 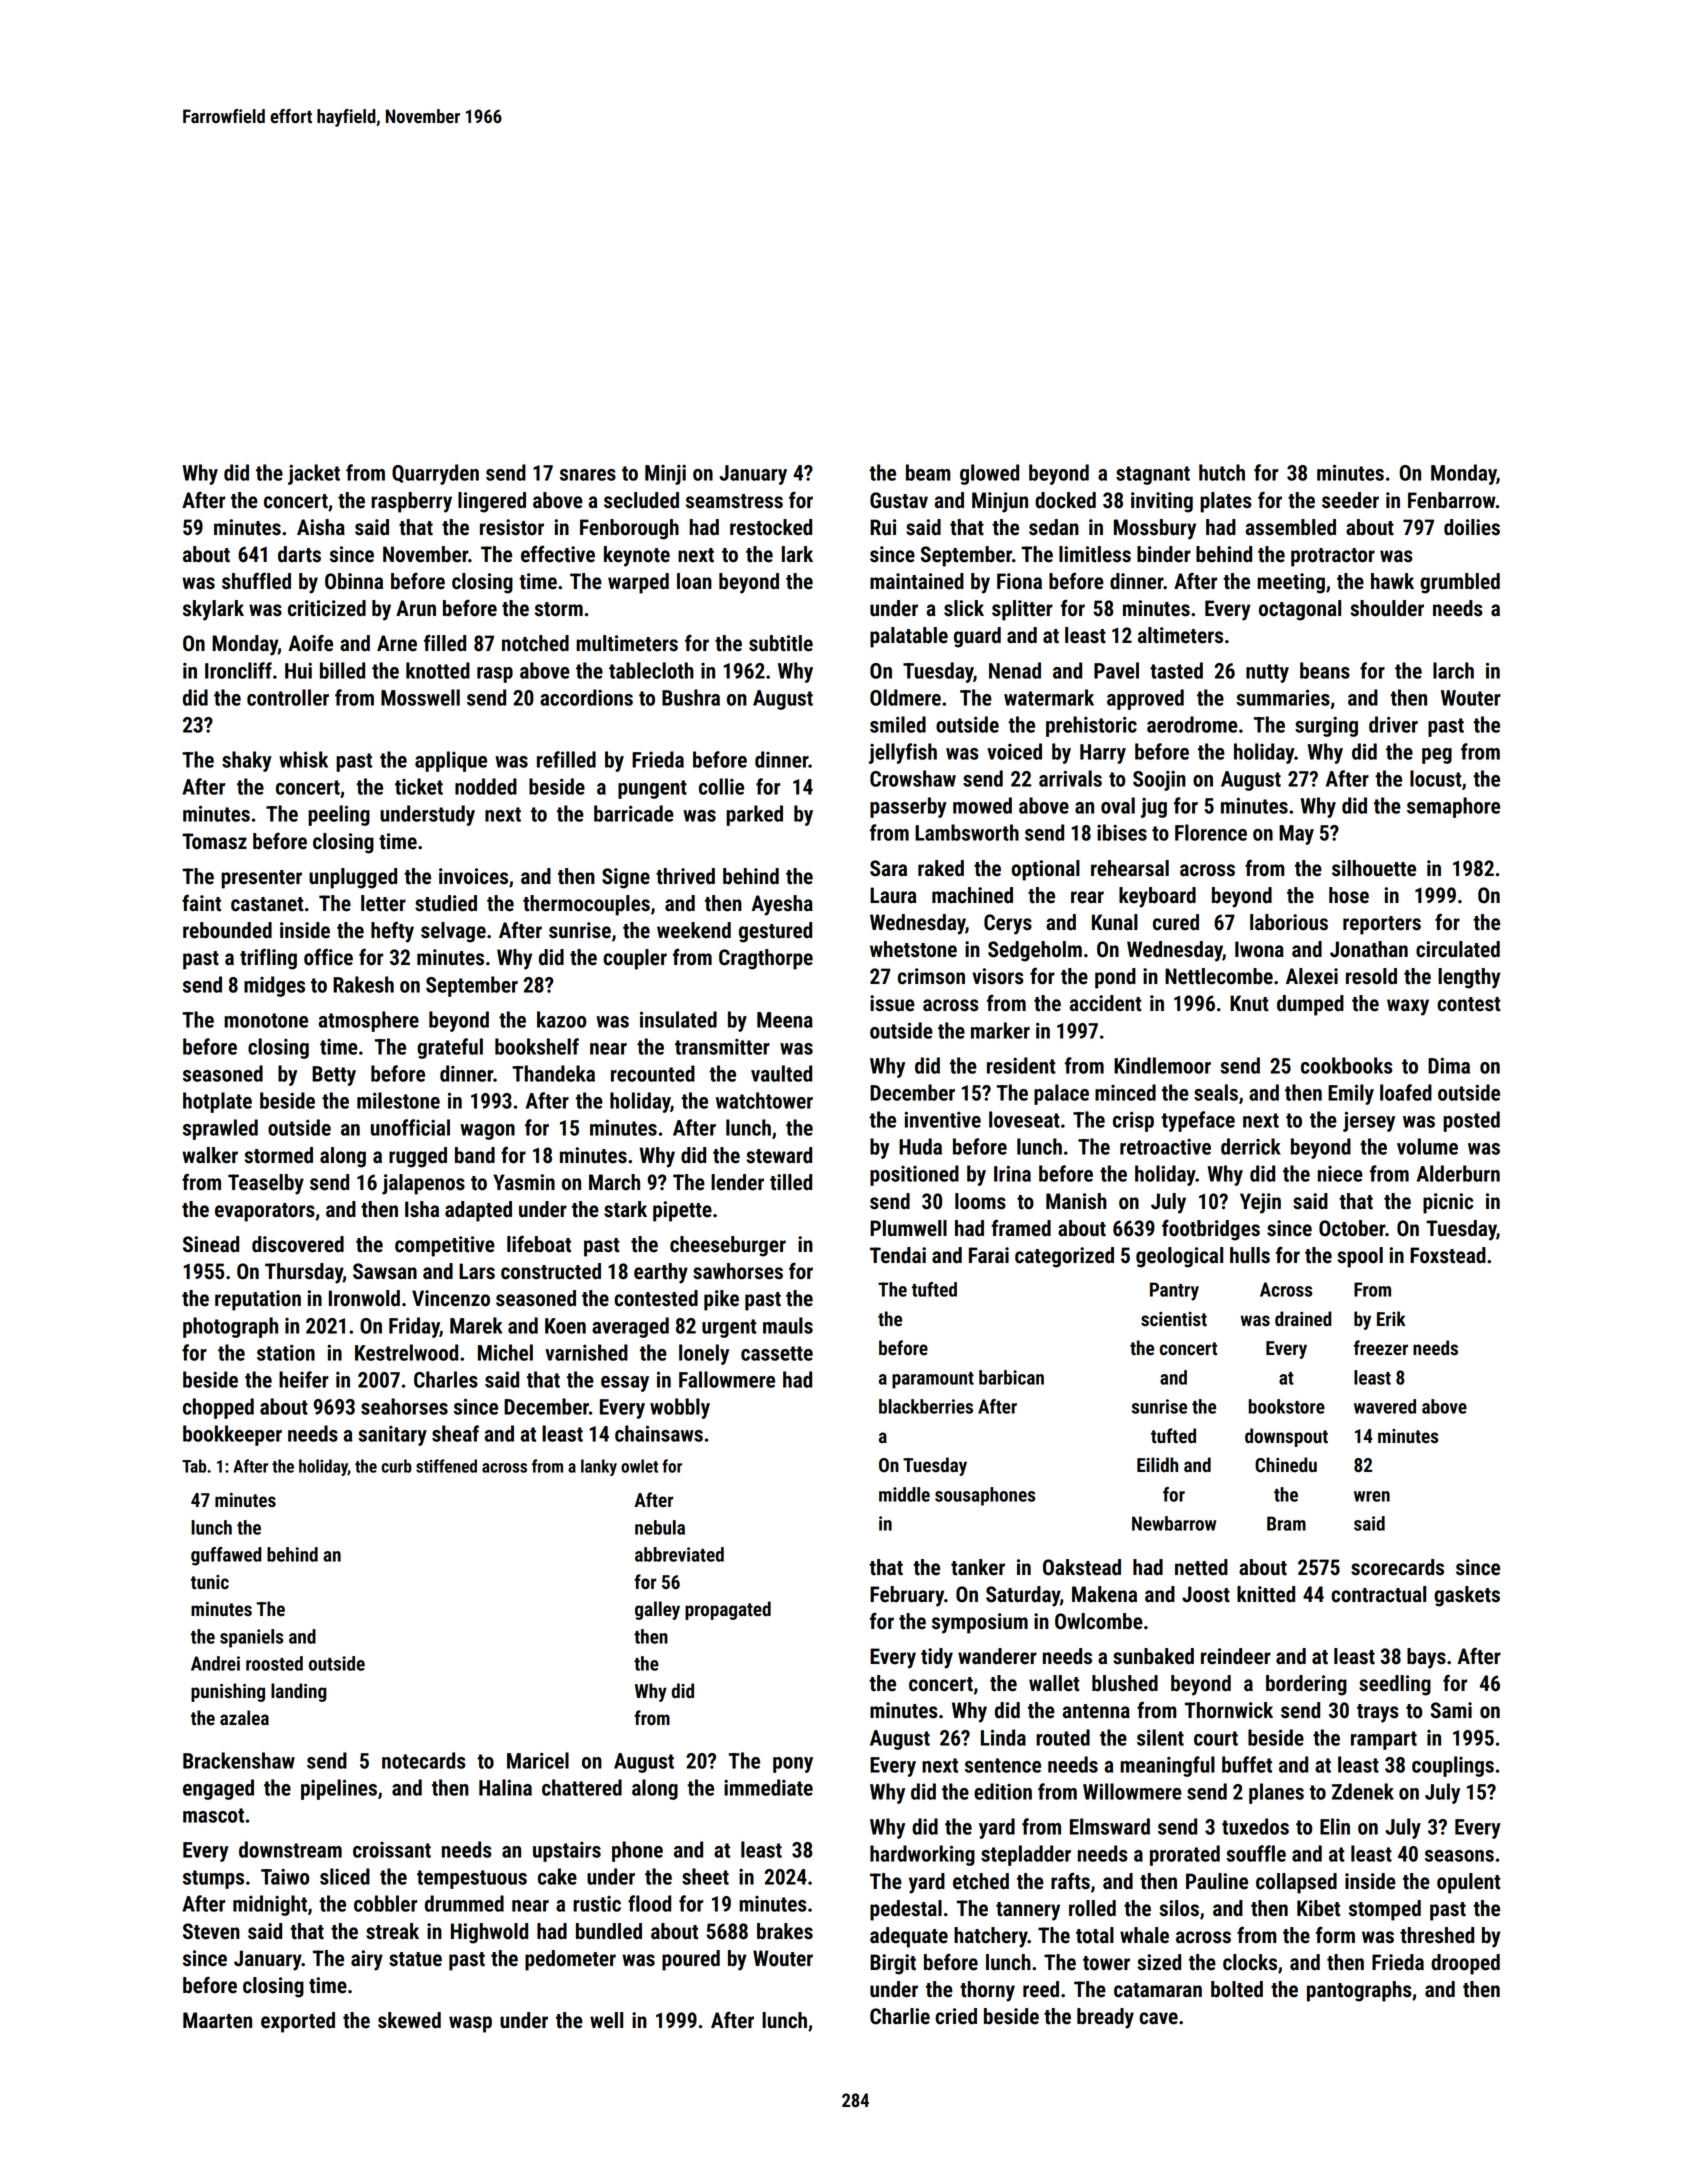 What do you see at coordinates (691, 1960) in the screenshot?
I see `poured` at bounding box center [691, 1960].
